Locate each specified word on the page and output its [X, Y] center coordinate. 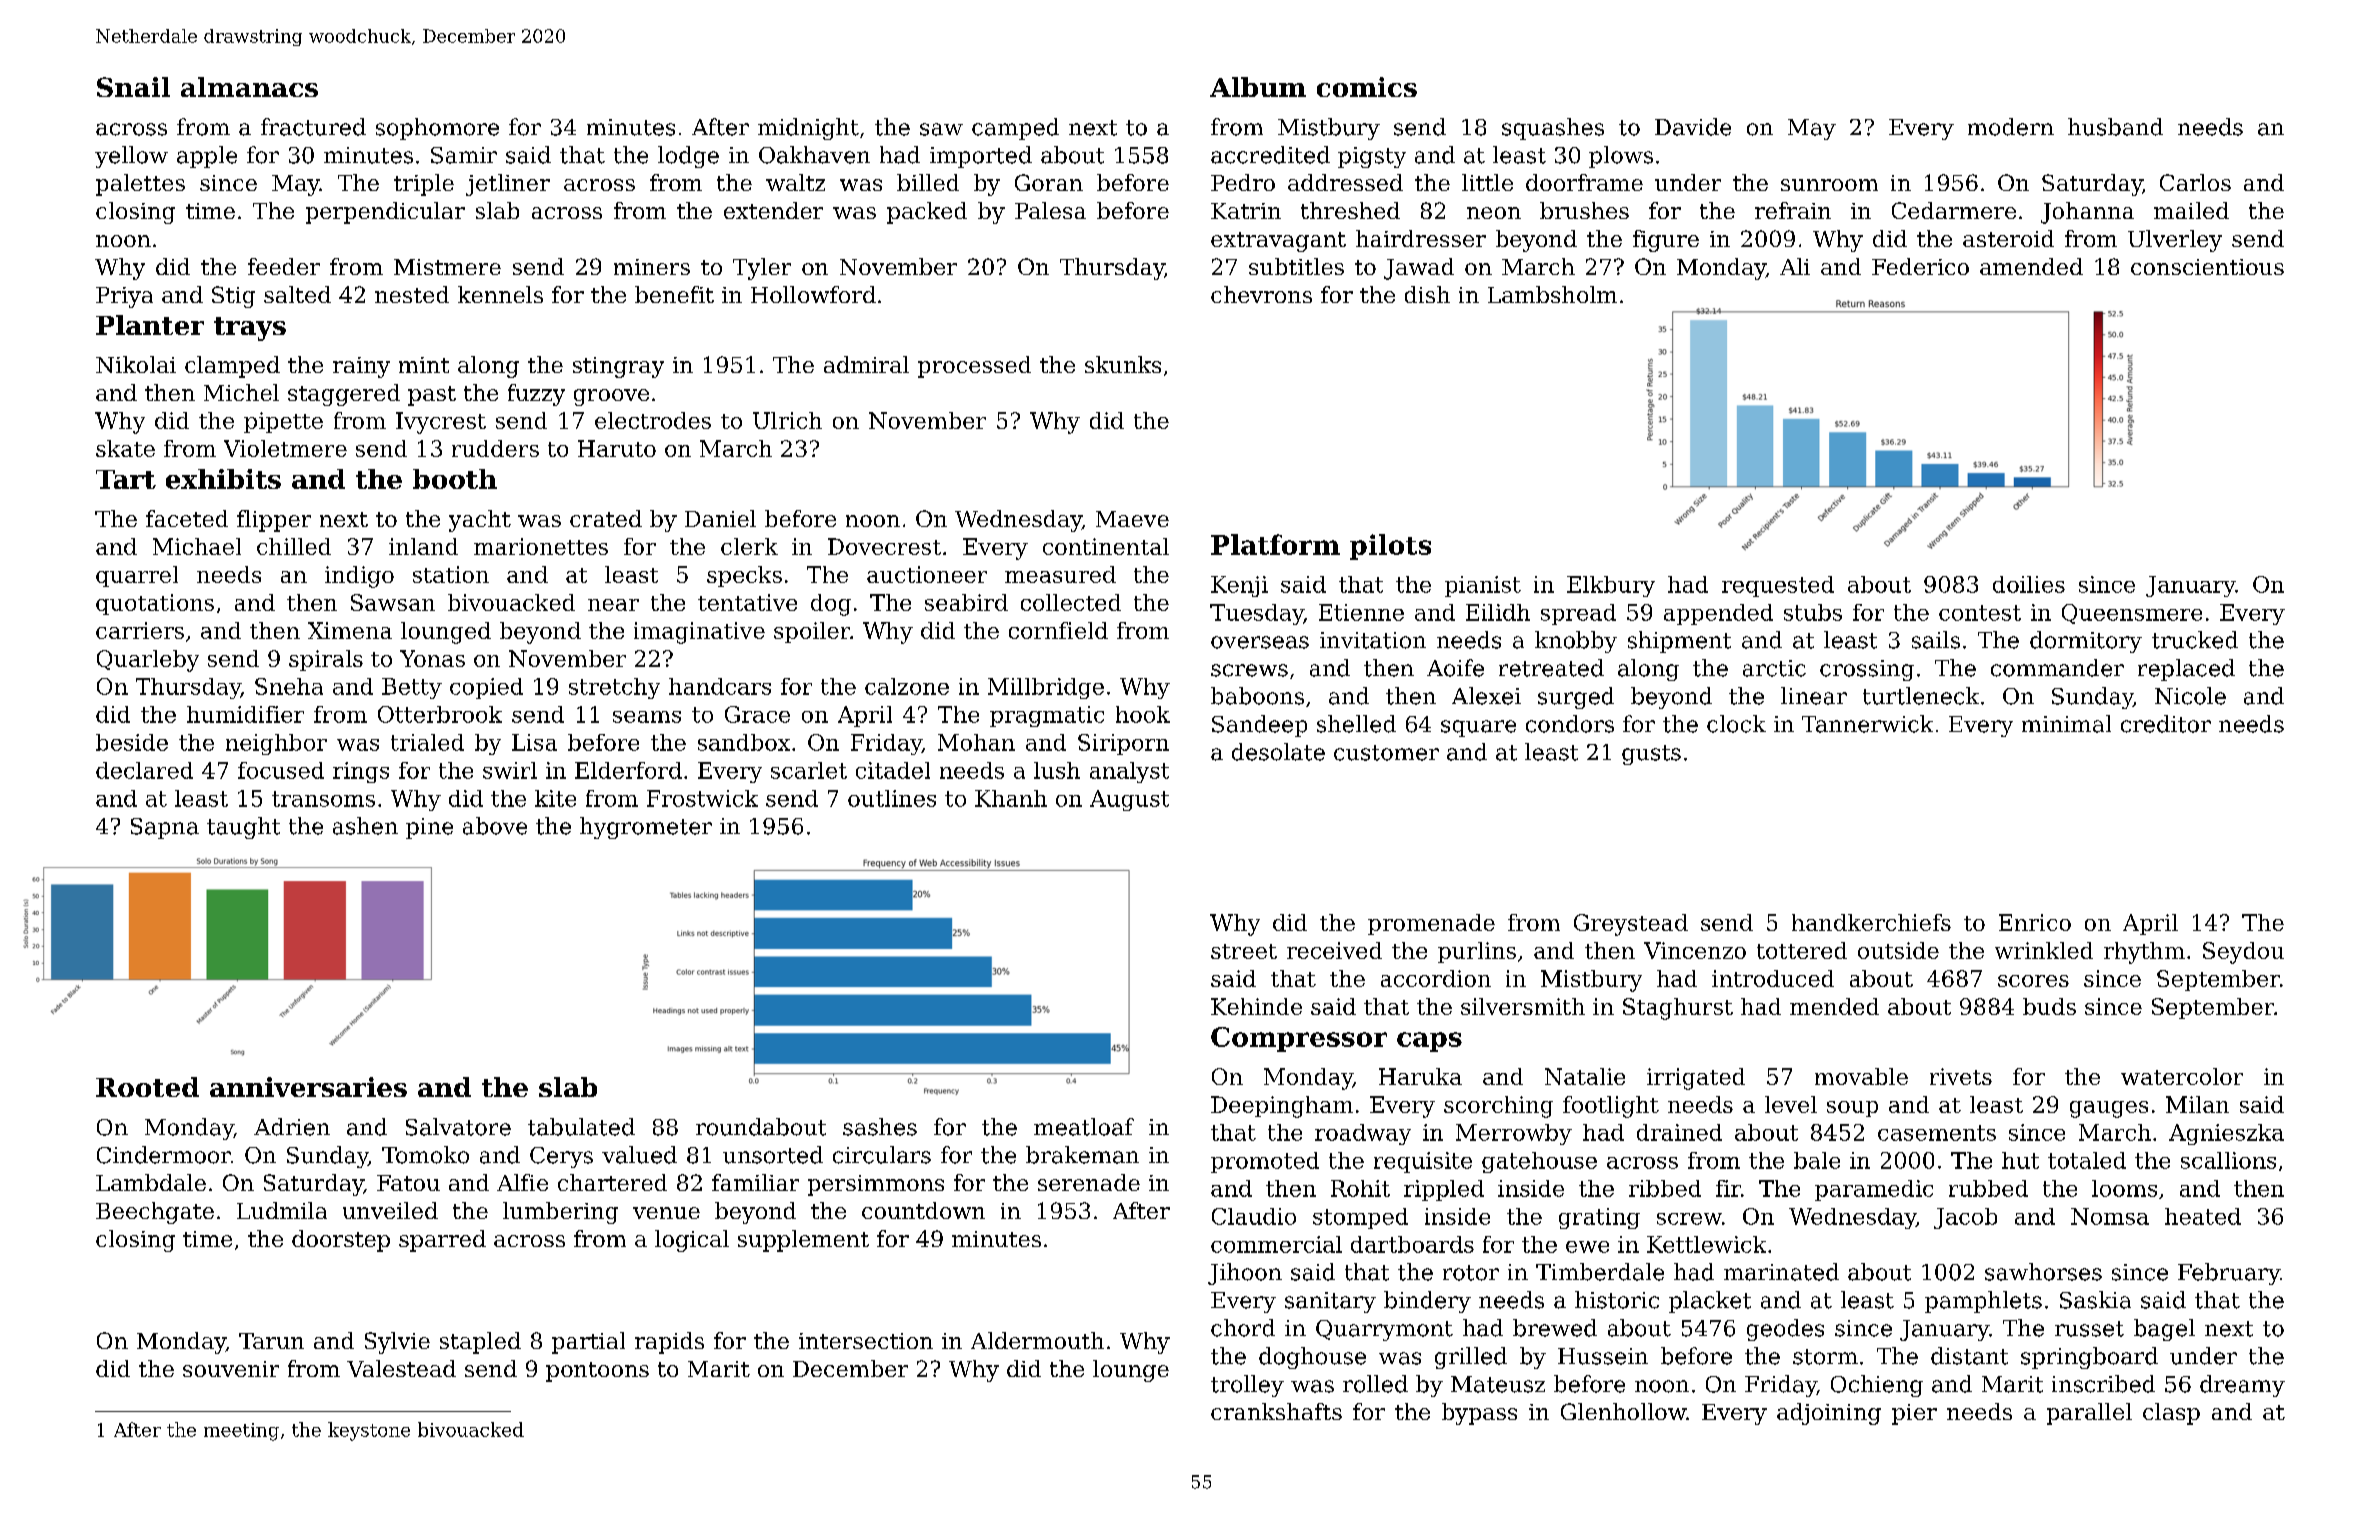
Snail [133, 87]
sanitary [1330, 1302]
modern [2011, 127]
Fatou [408, 1183]
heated [2203, 1216]
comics [1367, 87]
